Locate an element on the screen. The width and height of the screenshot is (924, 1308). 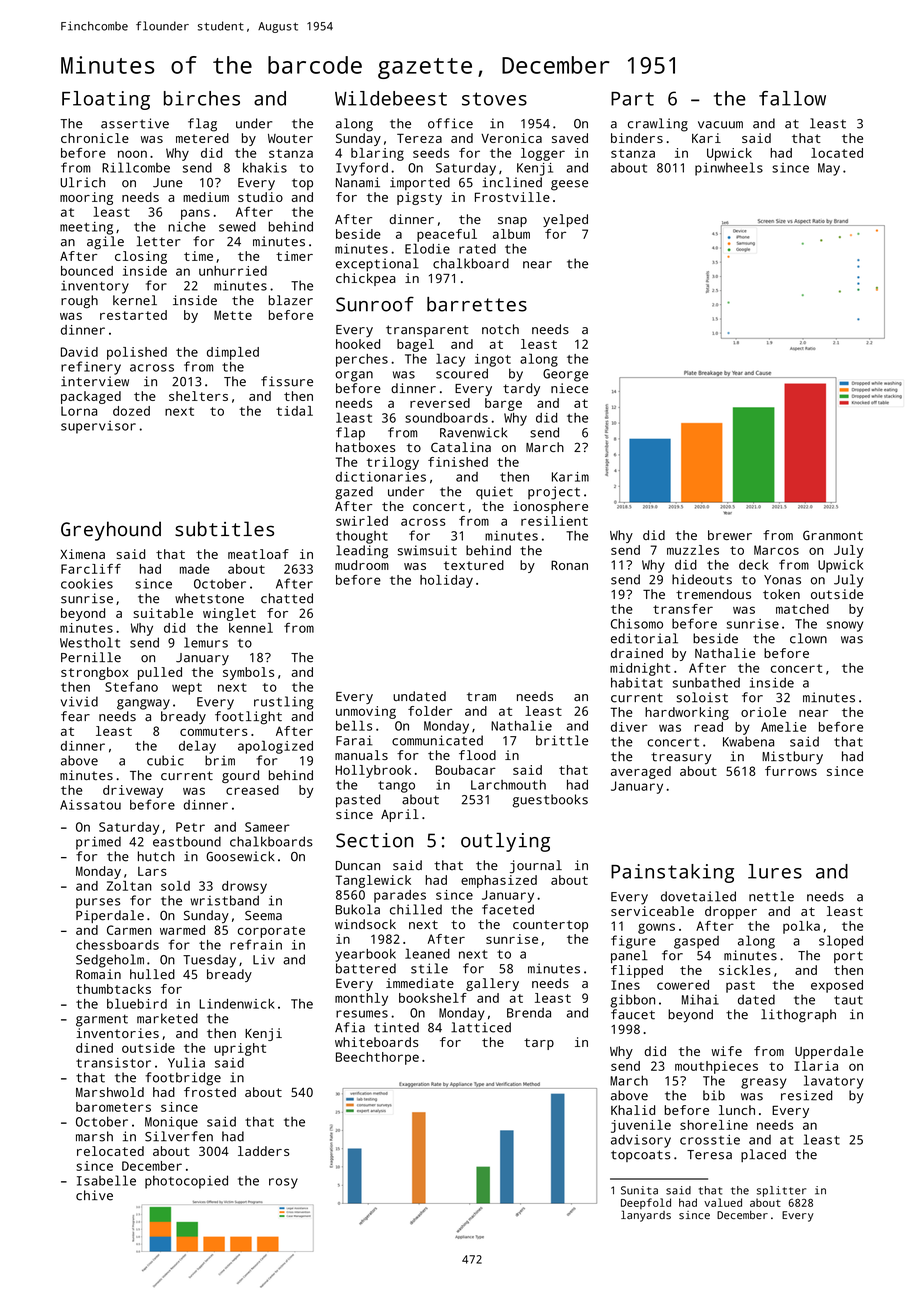
wept is located at coordinates (187, 689).
